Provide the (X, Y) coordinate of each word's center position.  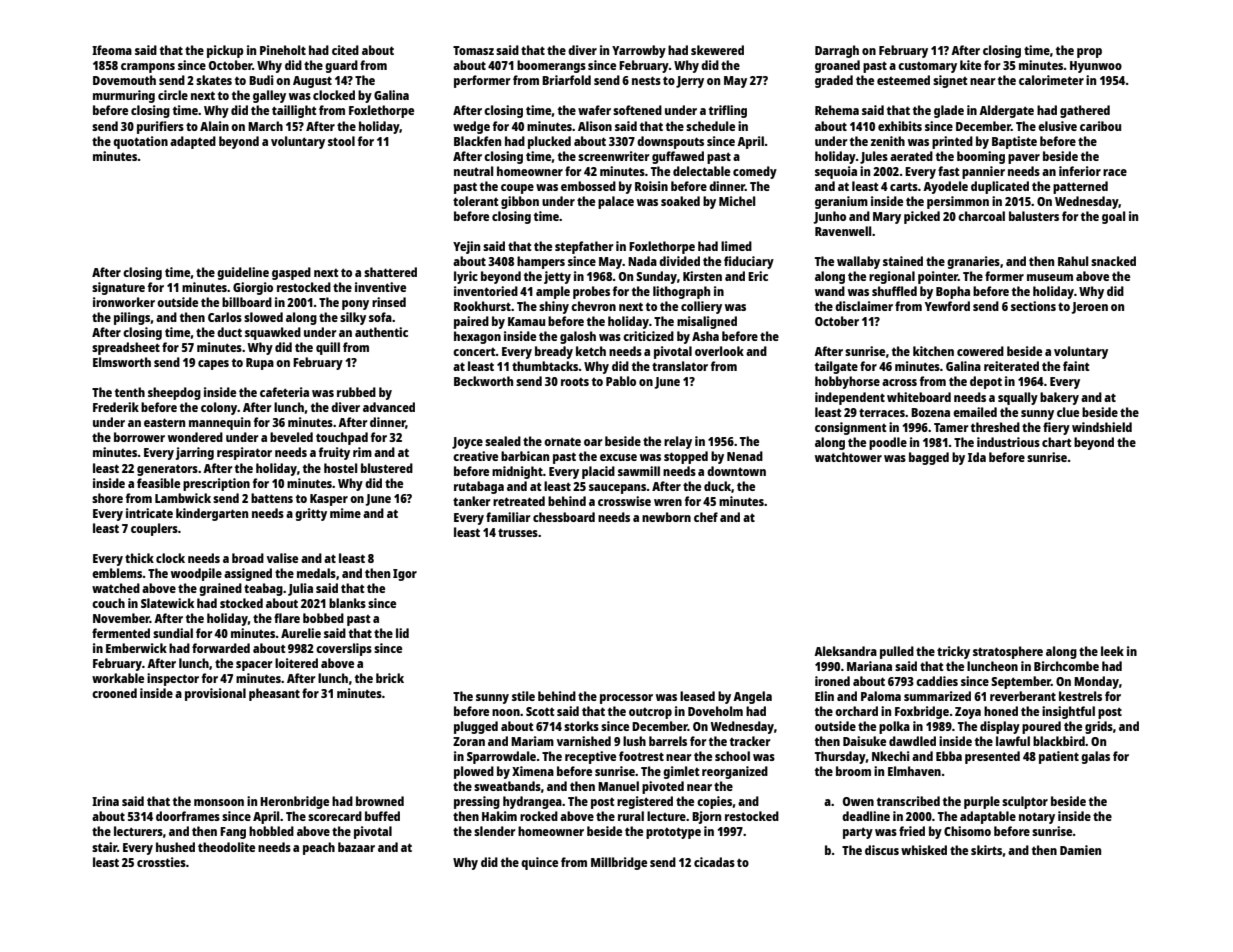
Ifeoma (112, 50)
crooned (114, 693)
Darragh (837, 51)
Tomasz (473, 50)
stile (523, 696)
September (1021, 682)
